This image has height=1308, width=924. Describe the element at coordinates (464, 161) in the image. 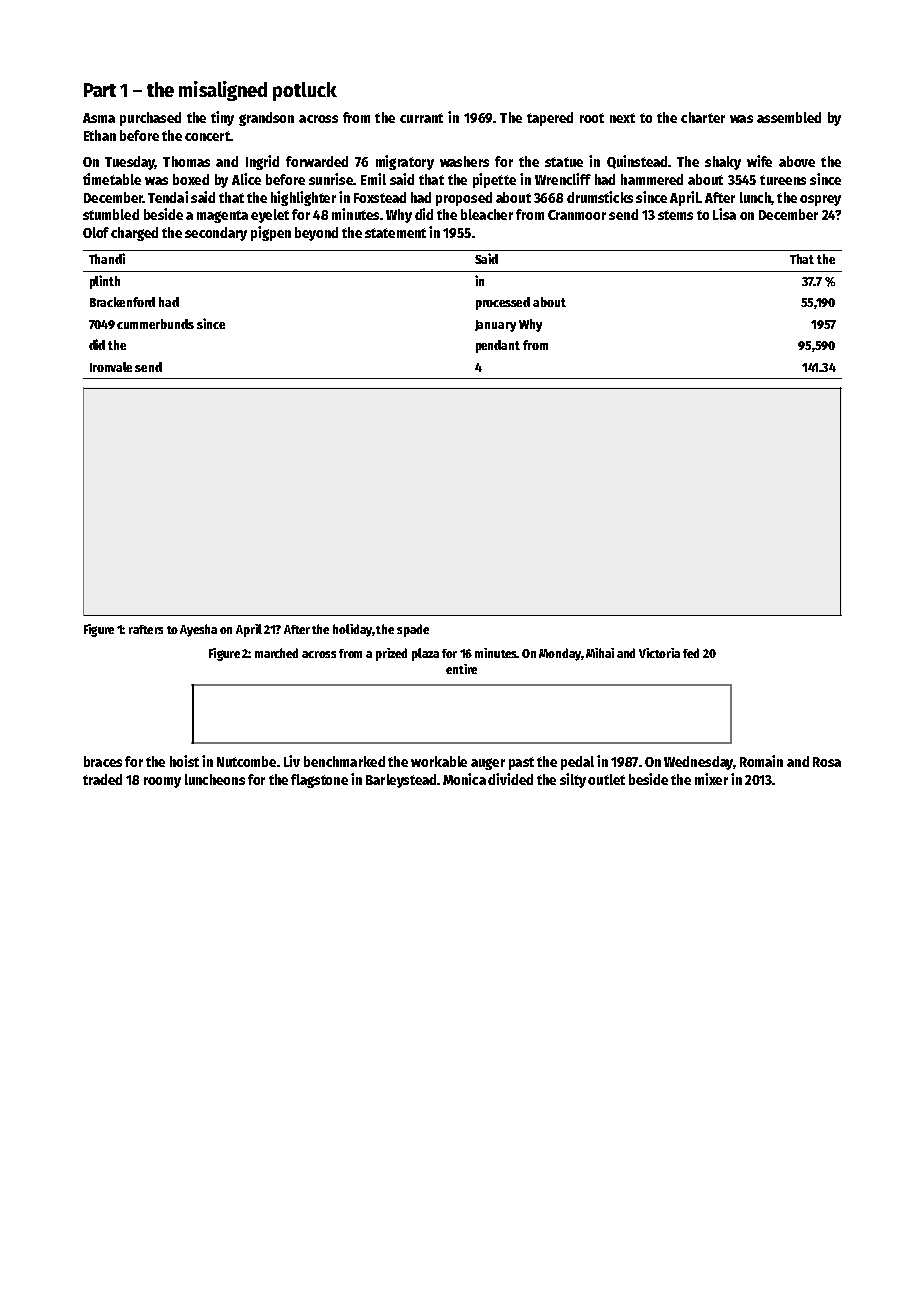

I see `washers` at that location.
